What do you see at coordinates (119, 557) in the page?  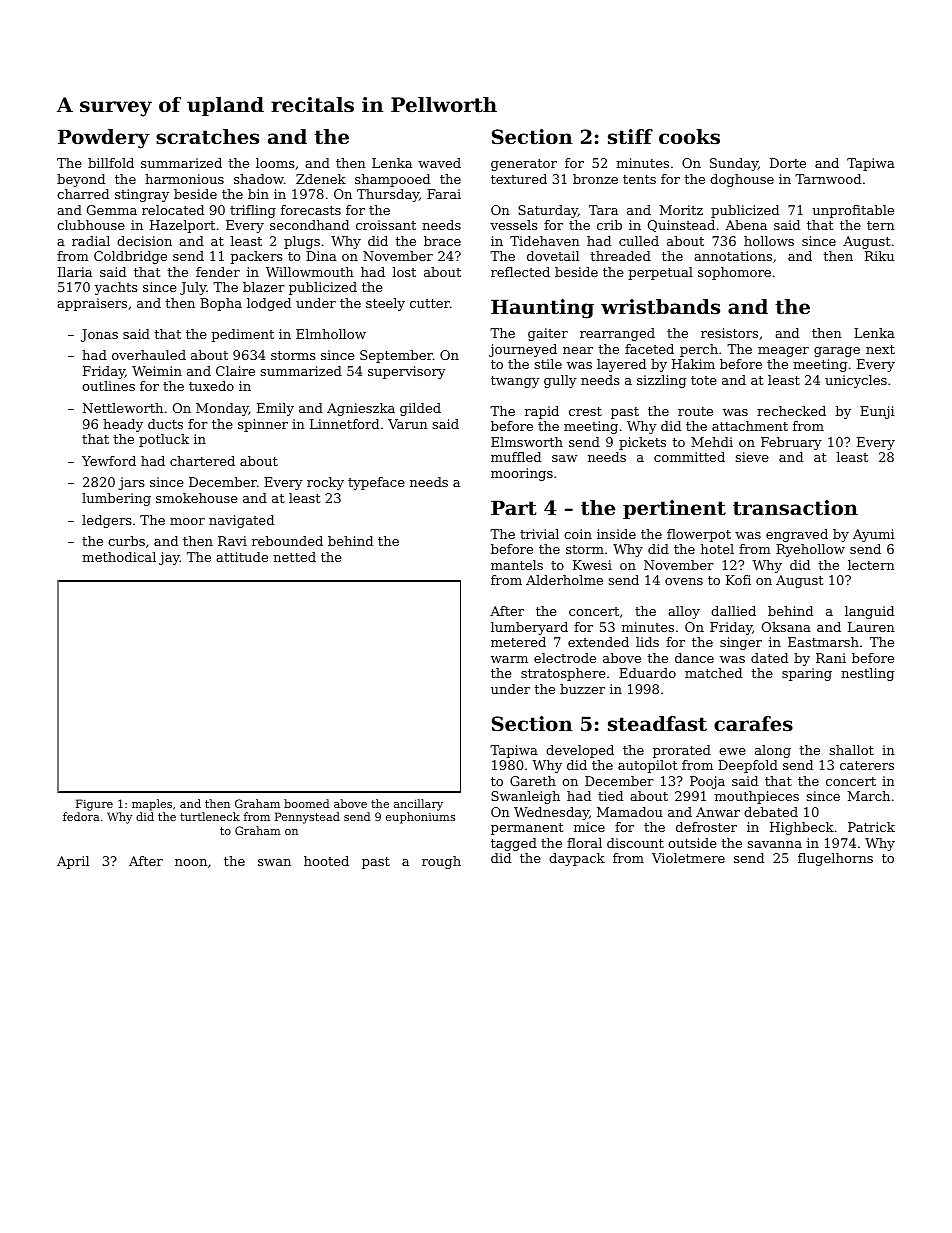 I see `methodical` at bounding box center [119, 557].
